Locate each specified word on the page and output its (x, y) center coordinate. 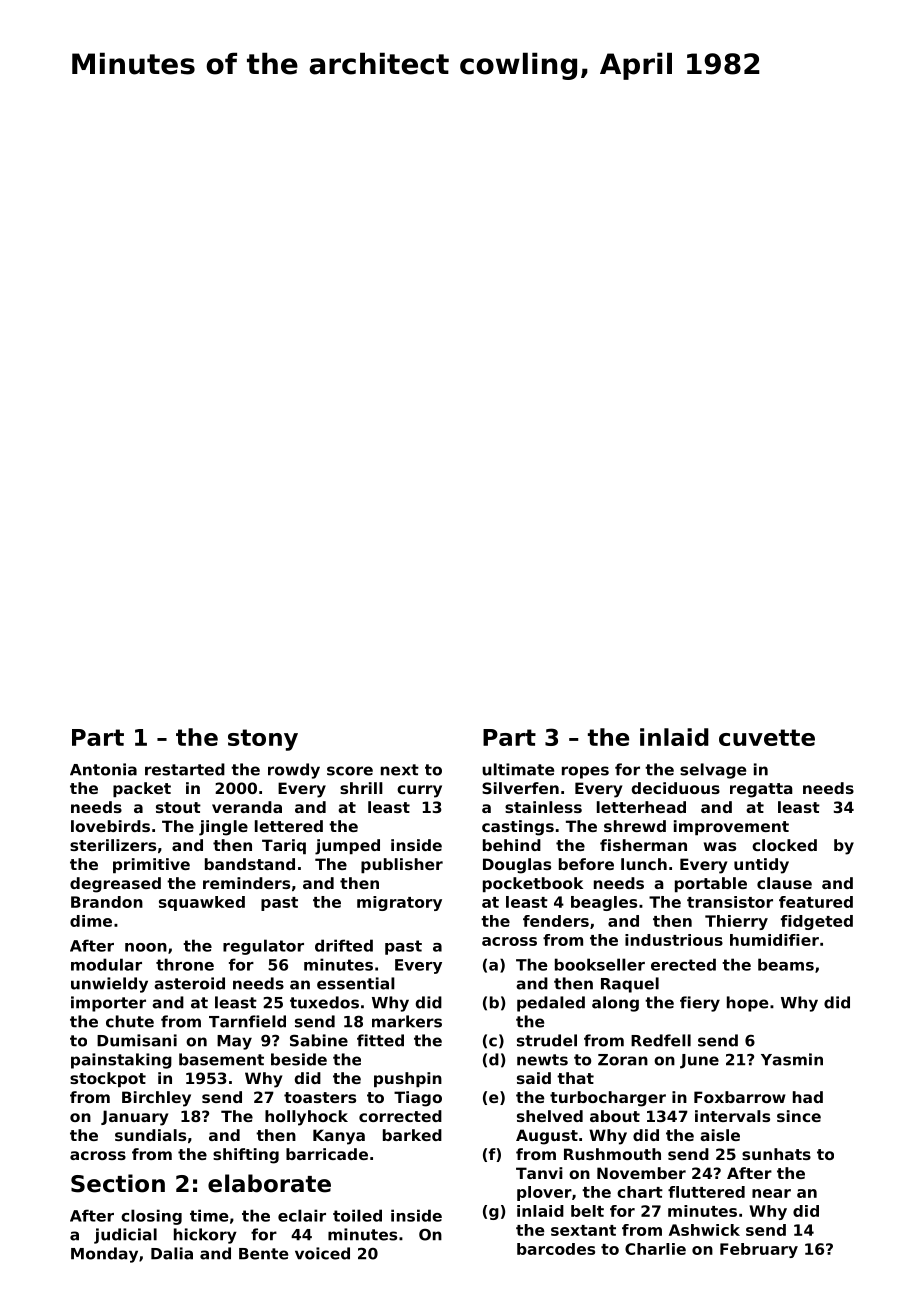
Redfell (661, 1040)
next (400, 770)
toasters (320, 1097)
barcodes (556, 1249)
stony (263, 740)
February (759, 1250)
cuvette (767, 737)
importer (108, 1004)
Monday (104, 1255)
